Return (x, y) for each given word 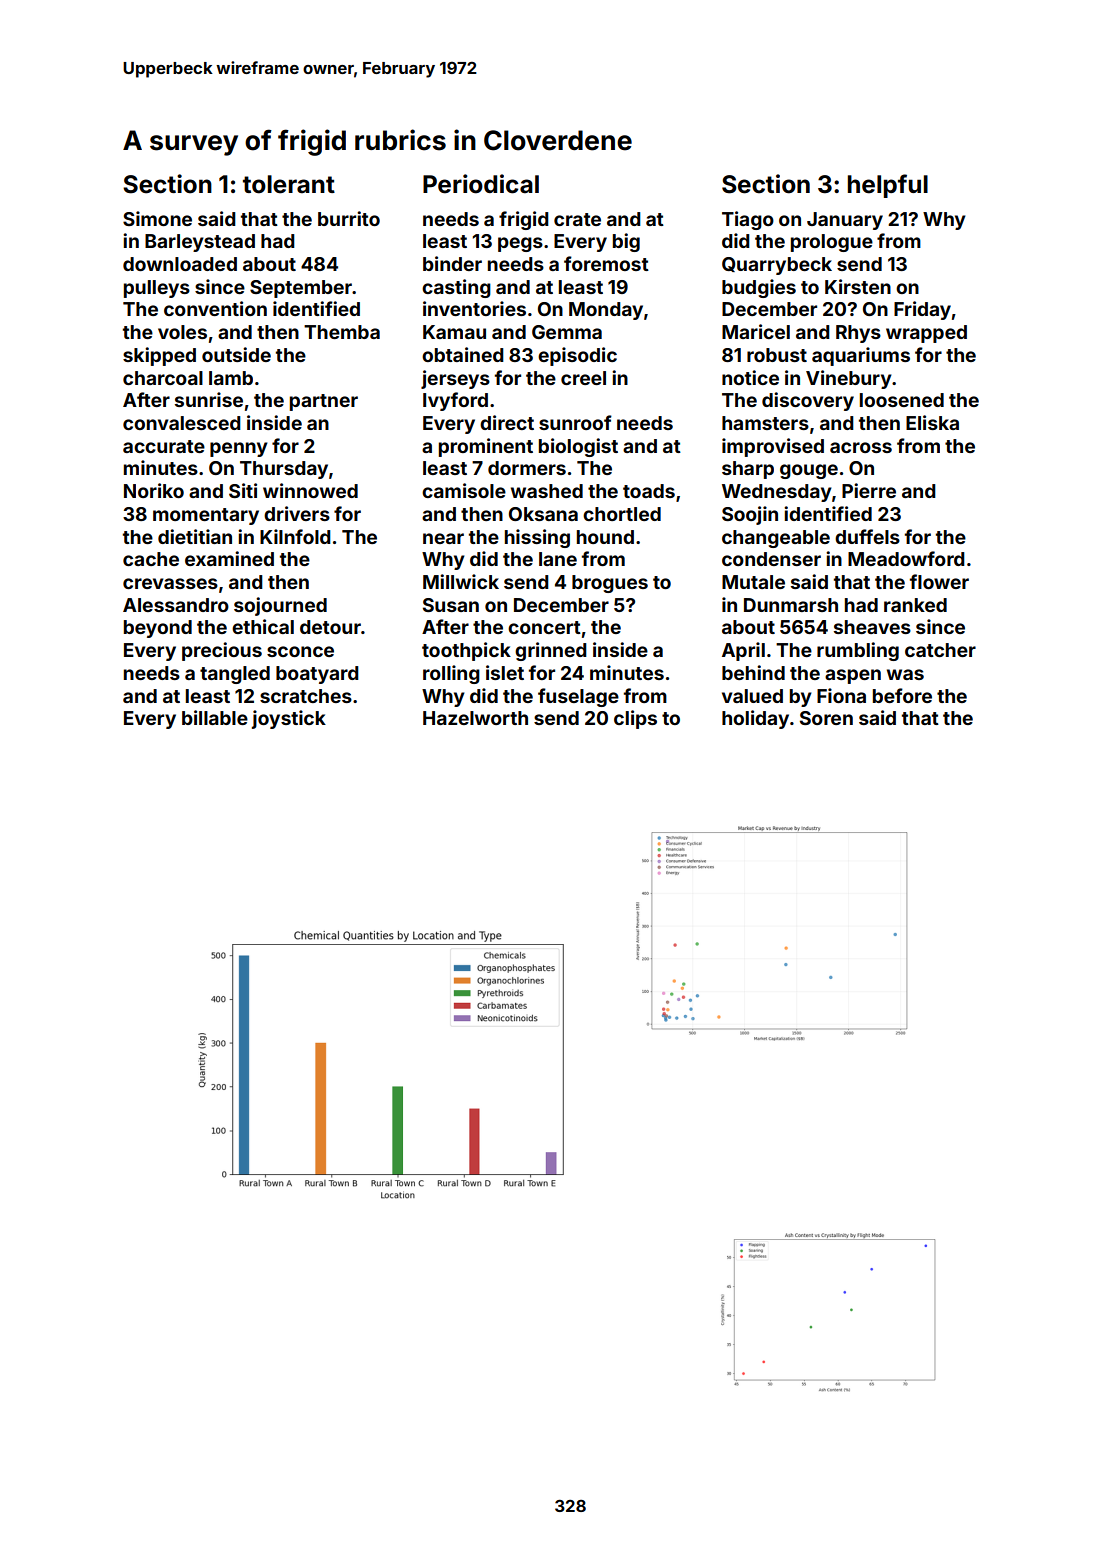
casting (456, 288)
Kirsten (858, 286)
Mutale (753, 582)
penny (239, 449)
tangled (235, 675)
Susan (451, 605)
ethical (263, 626)
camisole (464, 490)
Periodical (481, 184)
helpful (888, 186)
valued (752, 696)
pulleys (157, 289)
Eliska (932, 422)
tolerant (289, 184)
